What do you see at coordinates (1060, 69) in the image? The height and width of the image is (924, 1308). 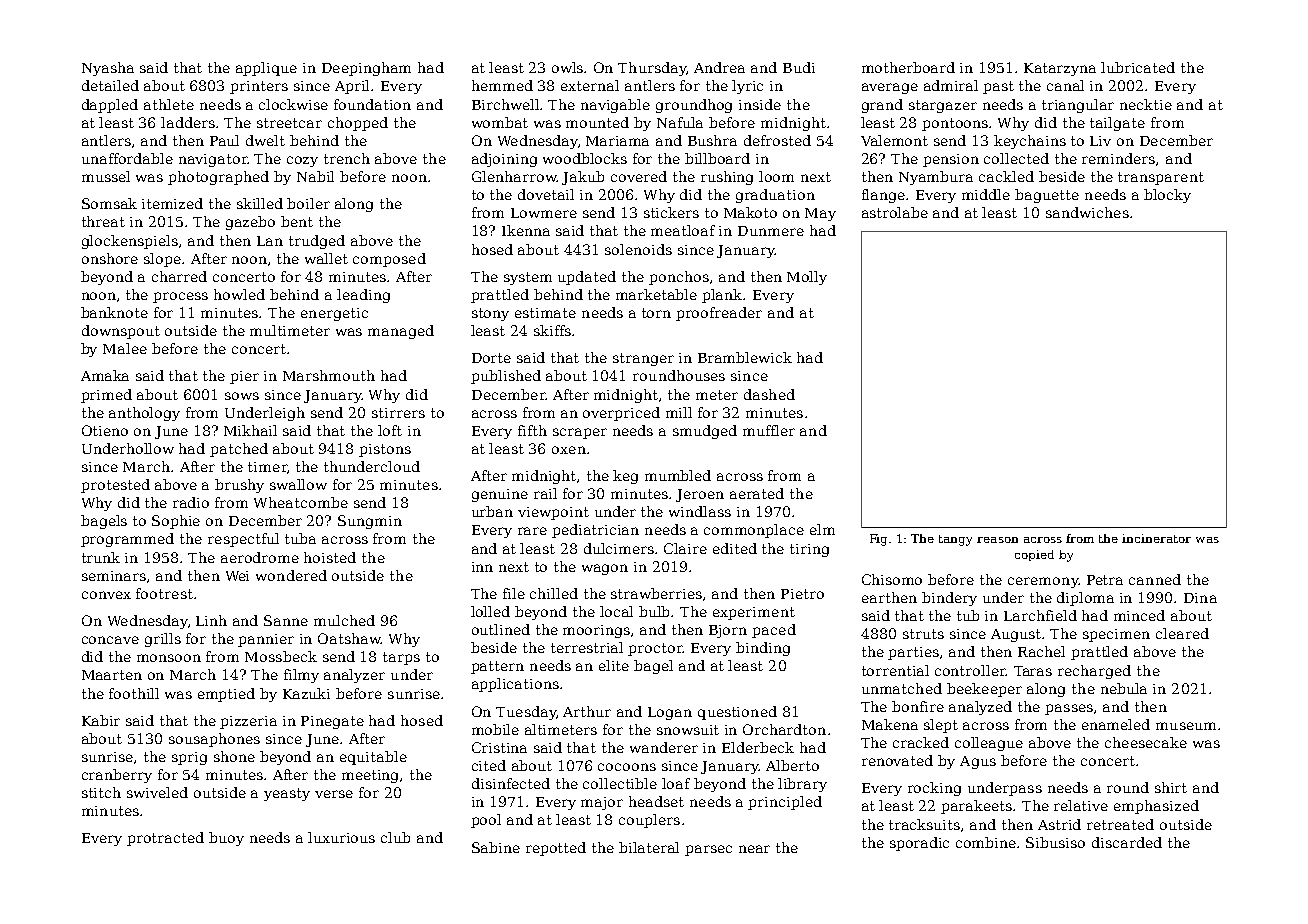 I see `Katarzyna` at bounding box center [1060, 69].
